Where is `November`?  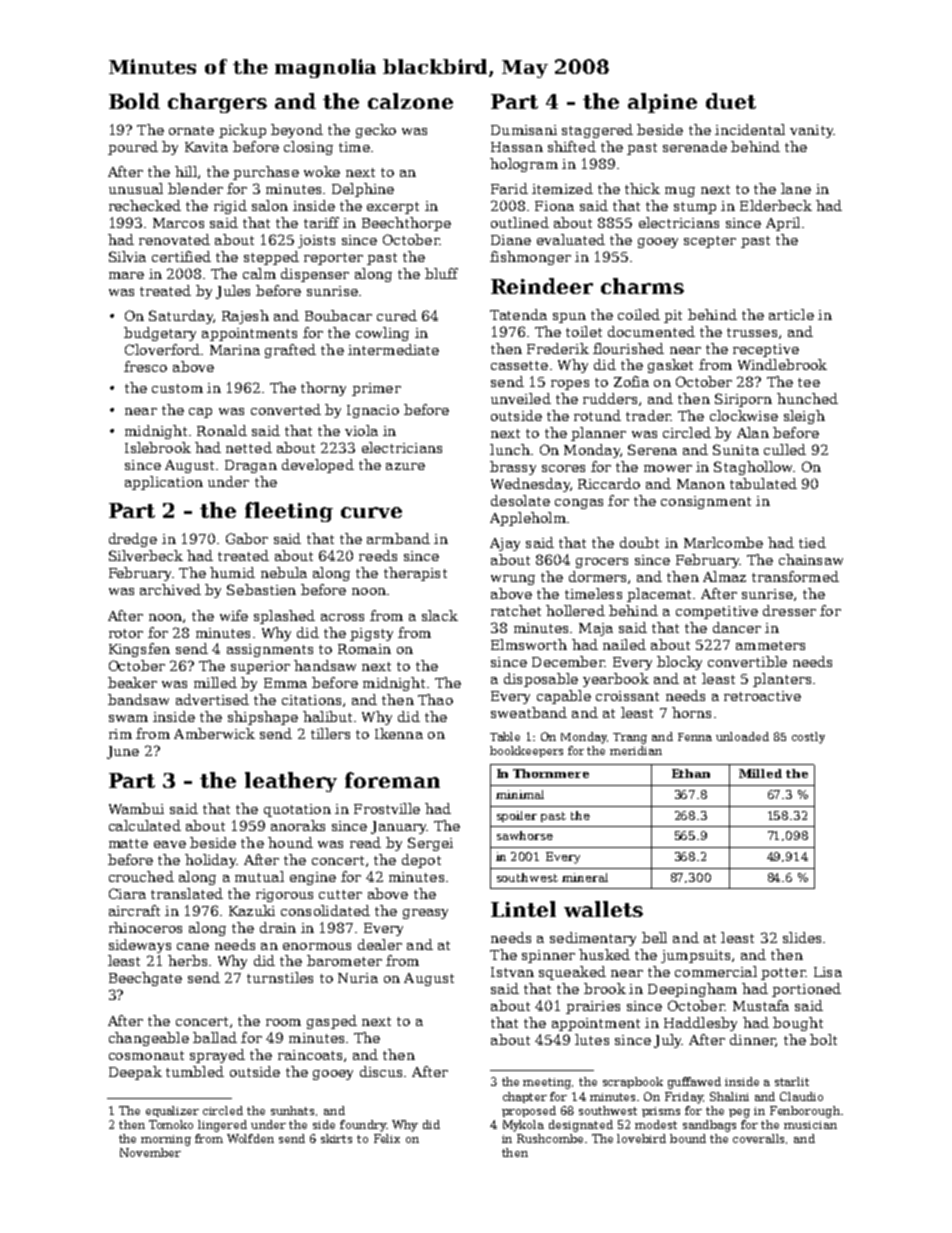 November is located at coordinates (150, 1152).
